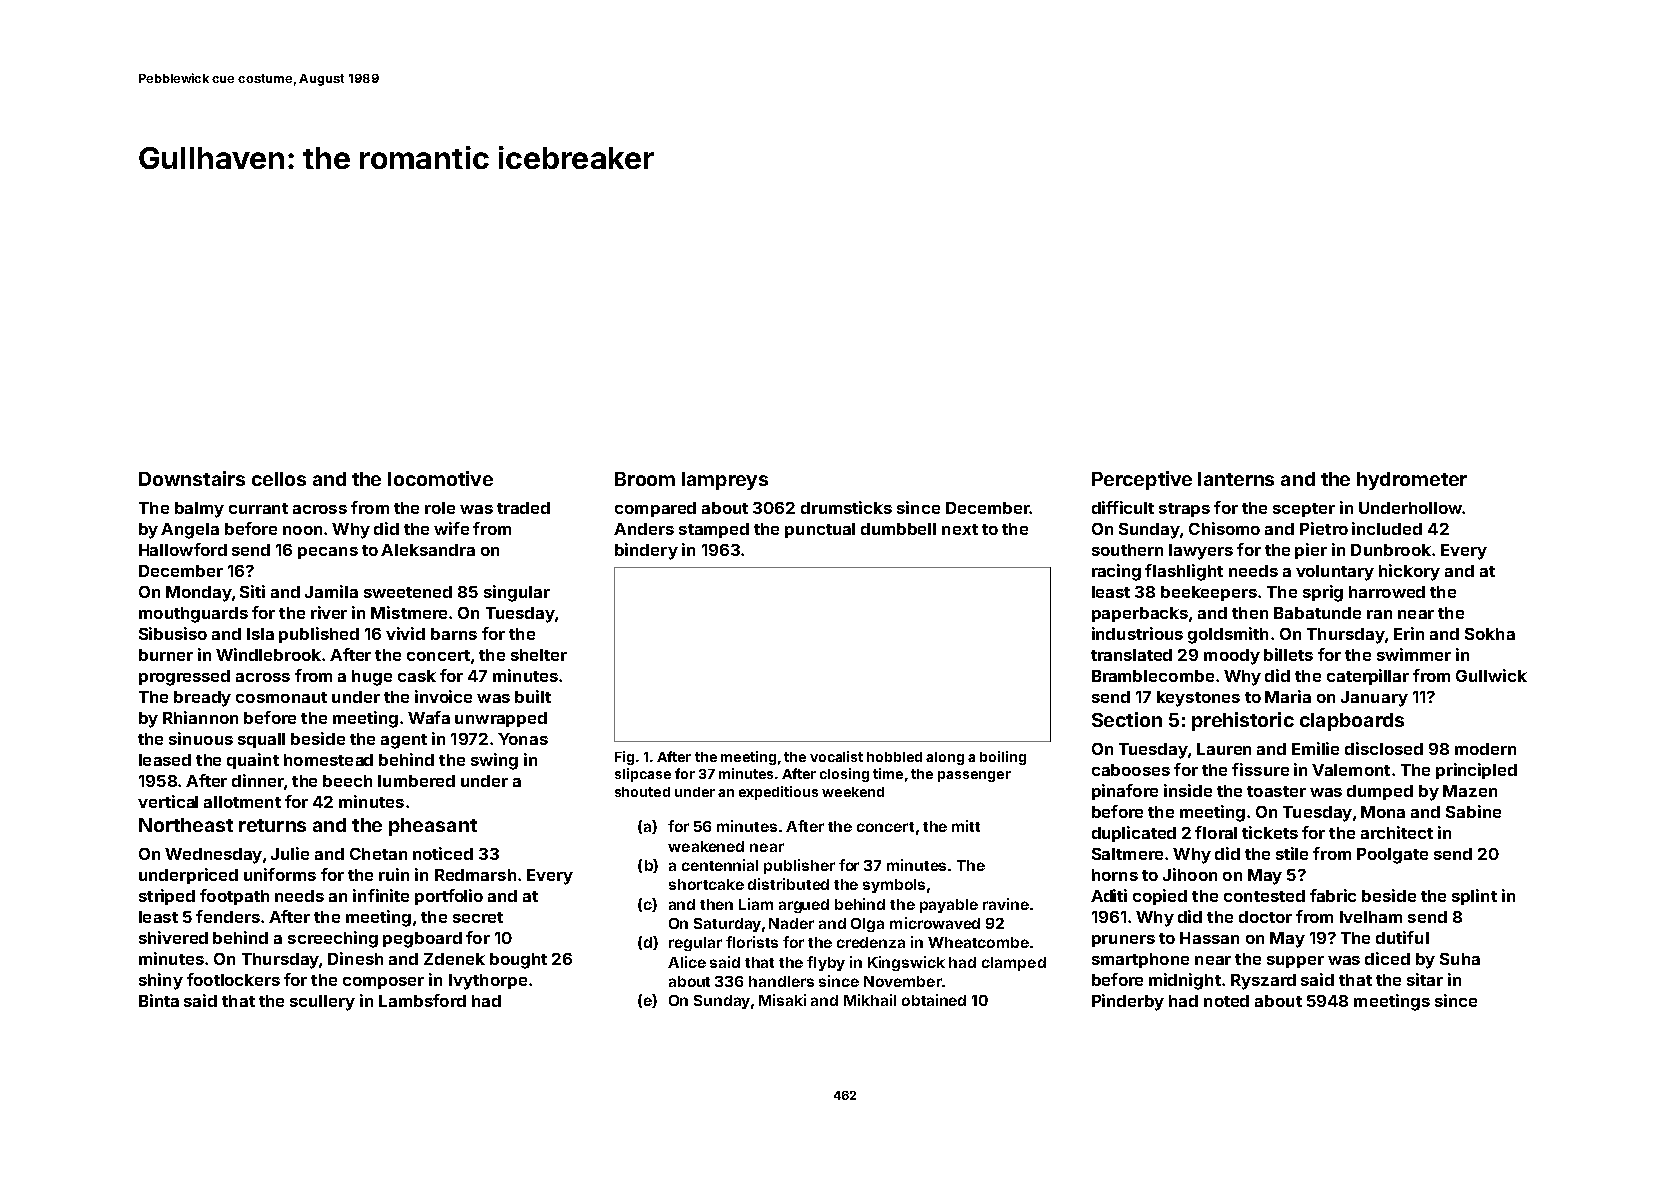  I want to click on Mazen, so click(1470, 791).
